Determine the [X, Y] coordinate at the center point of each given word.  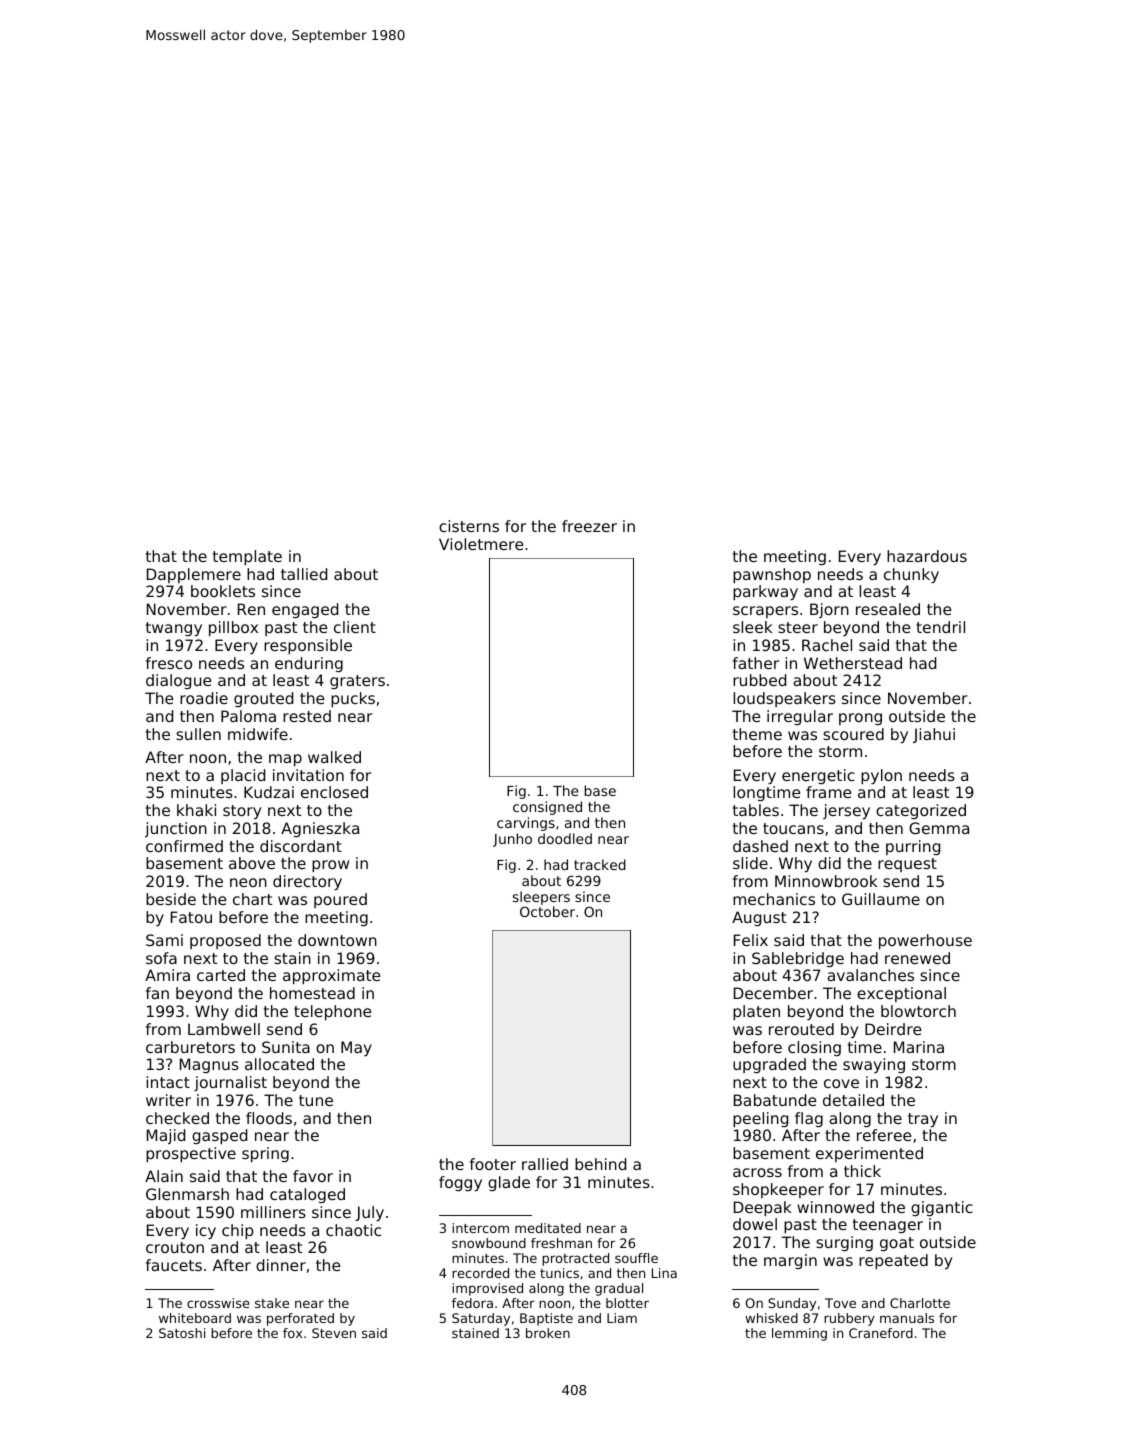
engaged [305, 610]
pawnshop [772, 576]
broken [548, 1333]
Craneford [881, 1333]
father [756, 663]
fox [292, 1333]
